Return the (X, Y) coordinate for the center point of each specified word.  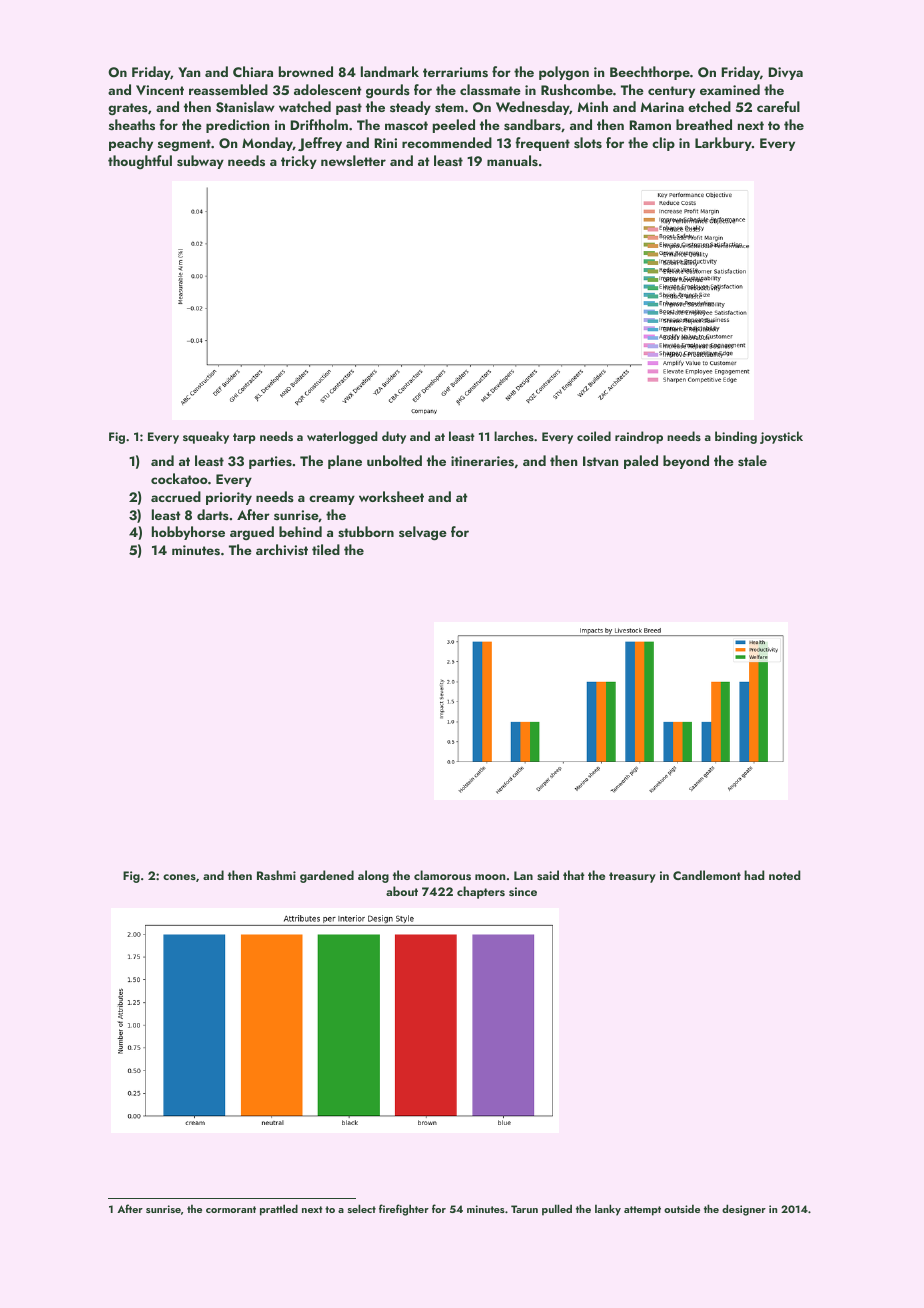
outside (682, 1208)
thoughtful (140, 162)
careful (778, 106)
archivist (282, 550)
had (754, 875)
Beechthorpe (650, 73)
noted (785, 875)
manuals (512, 161)
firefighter (404, 1210)
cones (179, 877)
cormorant (231, 1209)
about (402, 891)
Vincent (160, 90)
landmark (390, 71)
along (373, 876)
